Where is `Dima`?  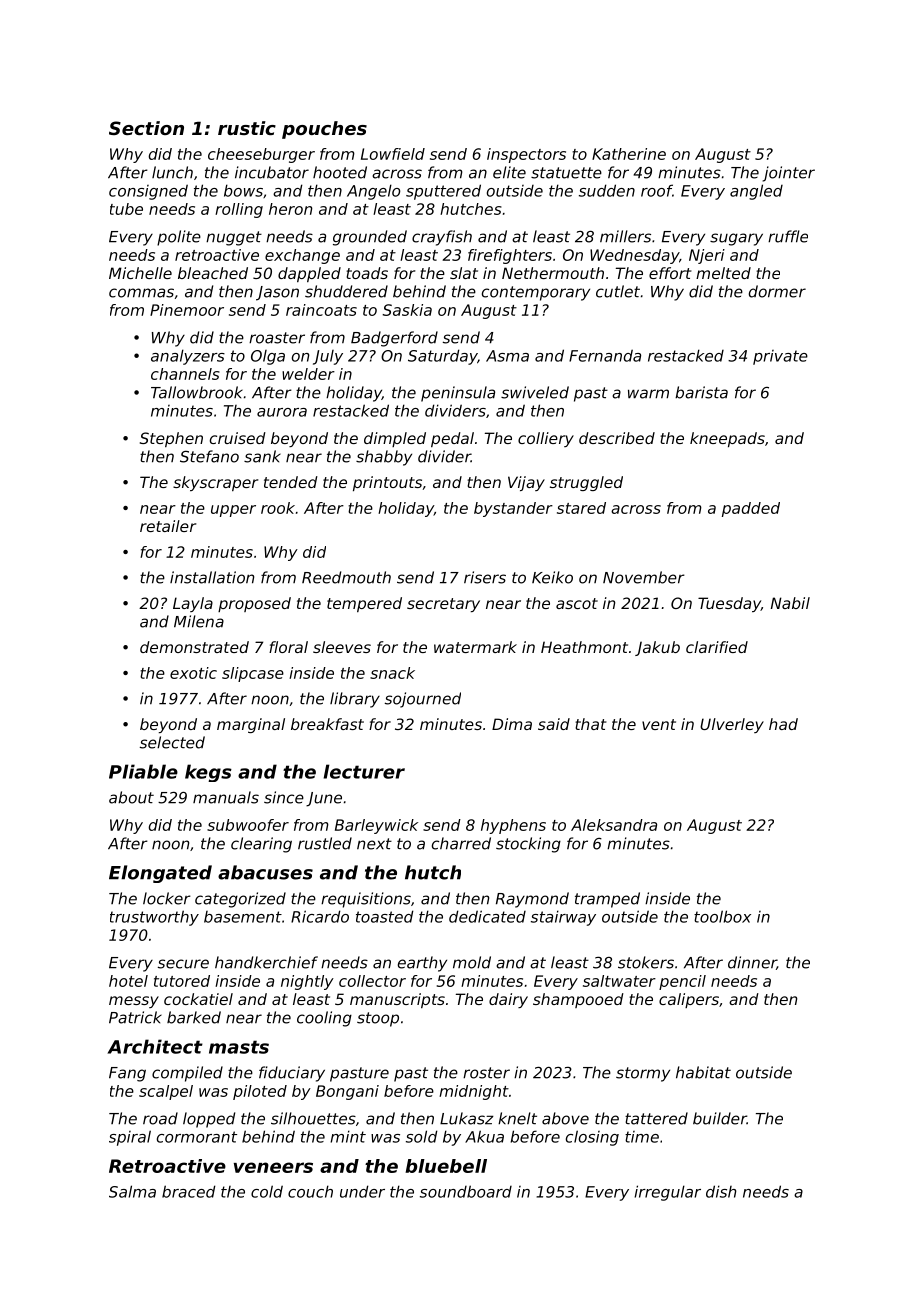
Dima is located at coordinates (512, 724).
